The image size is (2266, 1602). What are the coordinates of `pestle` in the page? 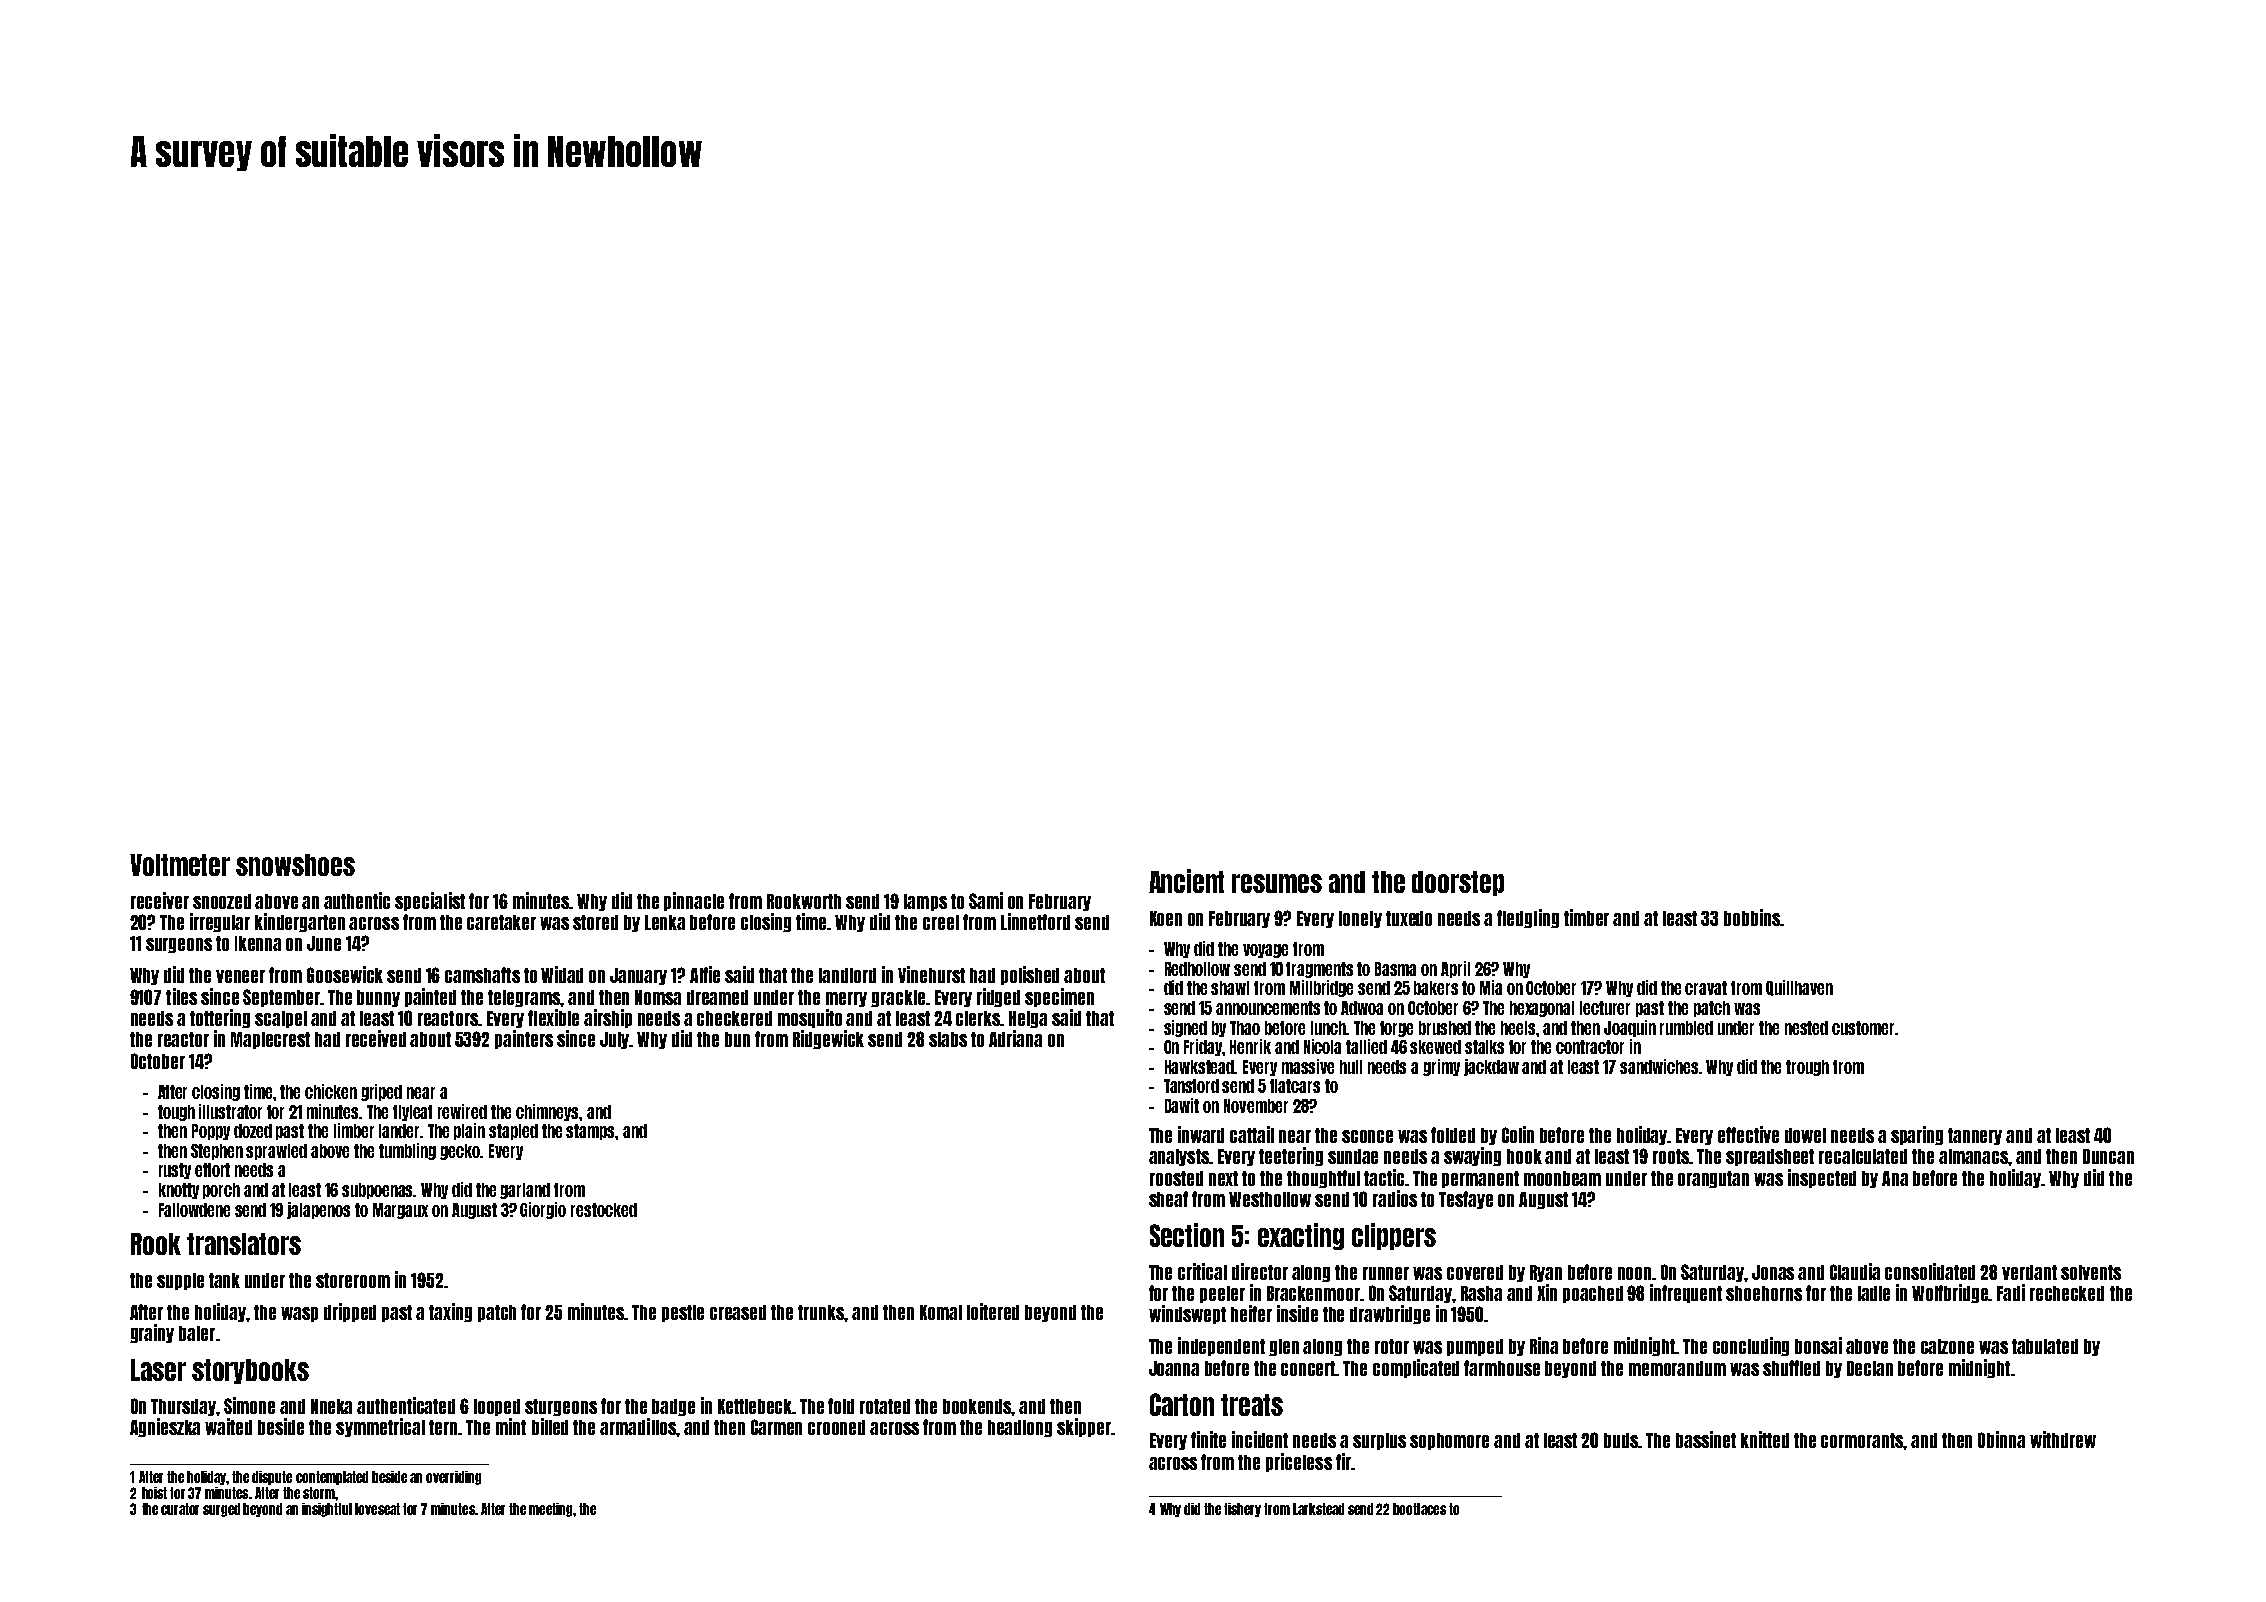 It's located at (683, 1313).
